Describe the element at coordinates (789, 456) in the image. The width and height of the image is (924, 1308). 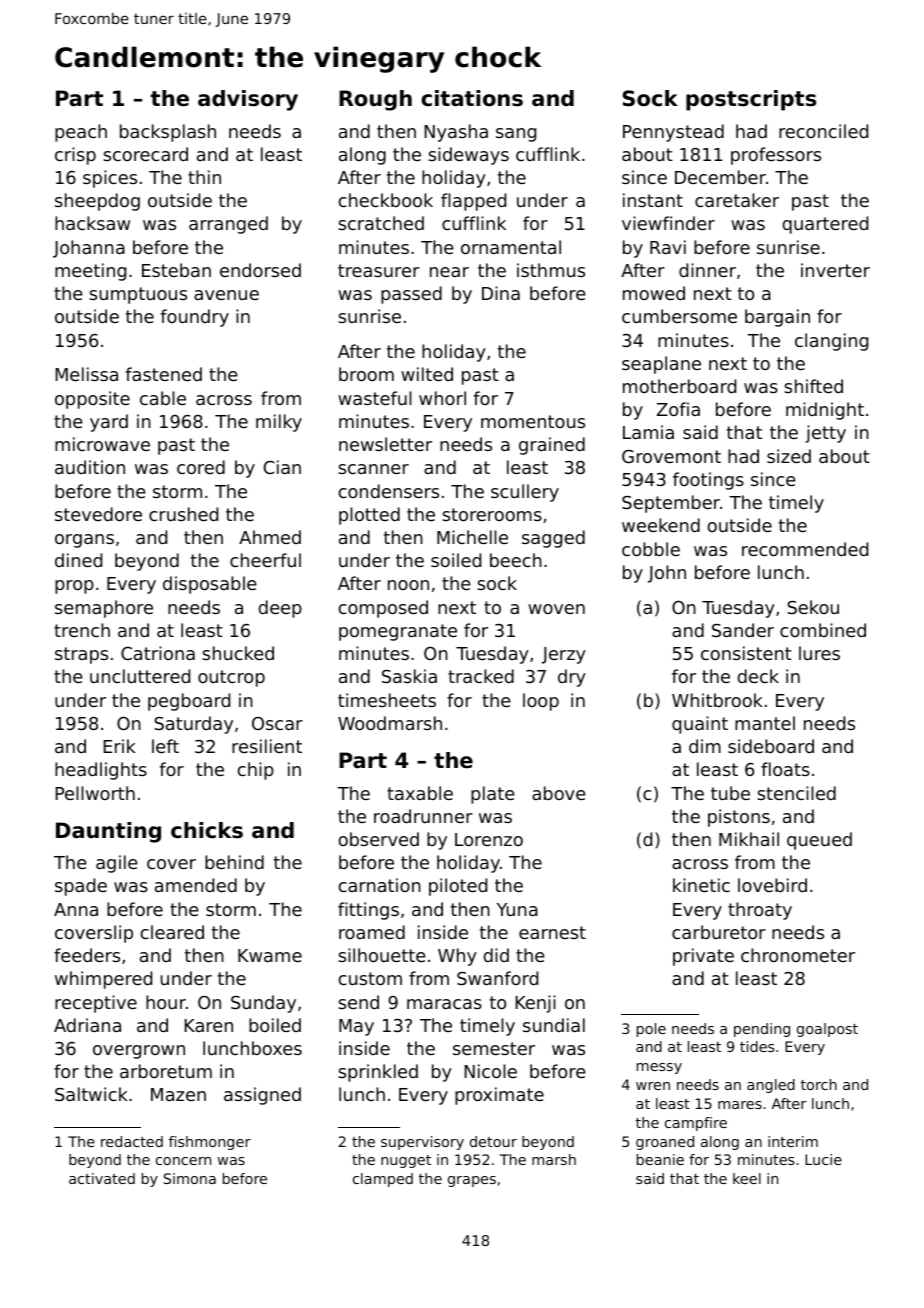
I see `sized` at that location.
